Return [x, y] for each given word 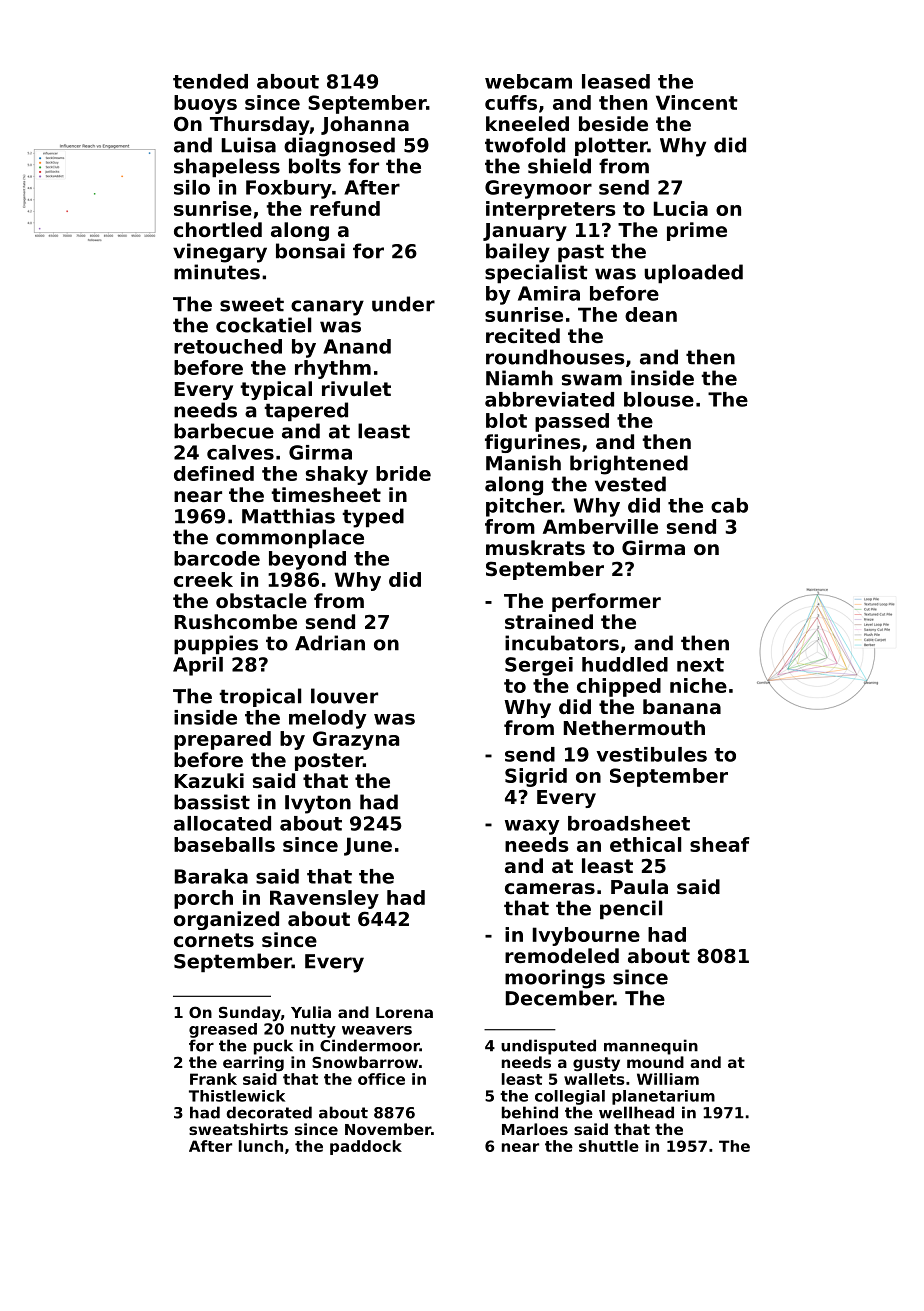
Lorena [404, 1012]
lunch [261, 1146]
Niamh [519, 378]
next [700, 665]
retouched [228, 346]
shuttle [609, 1146]
